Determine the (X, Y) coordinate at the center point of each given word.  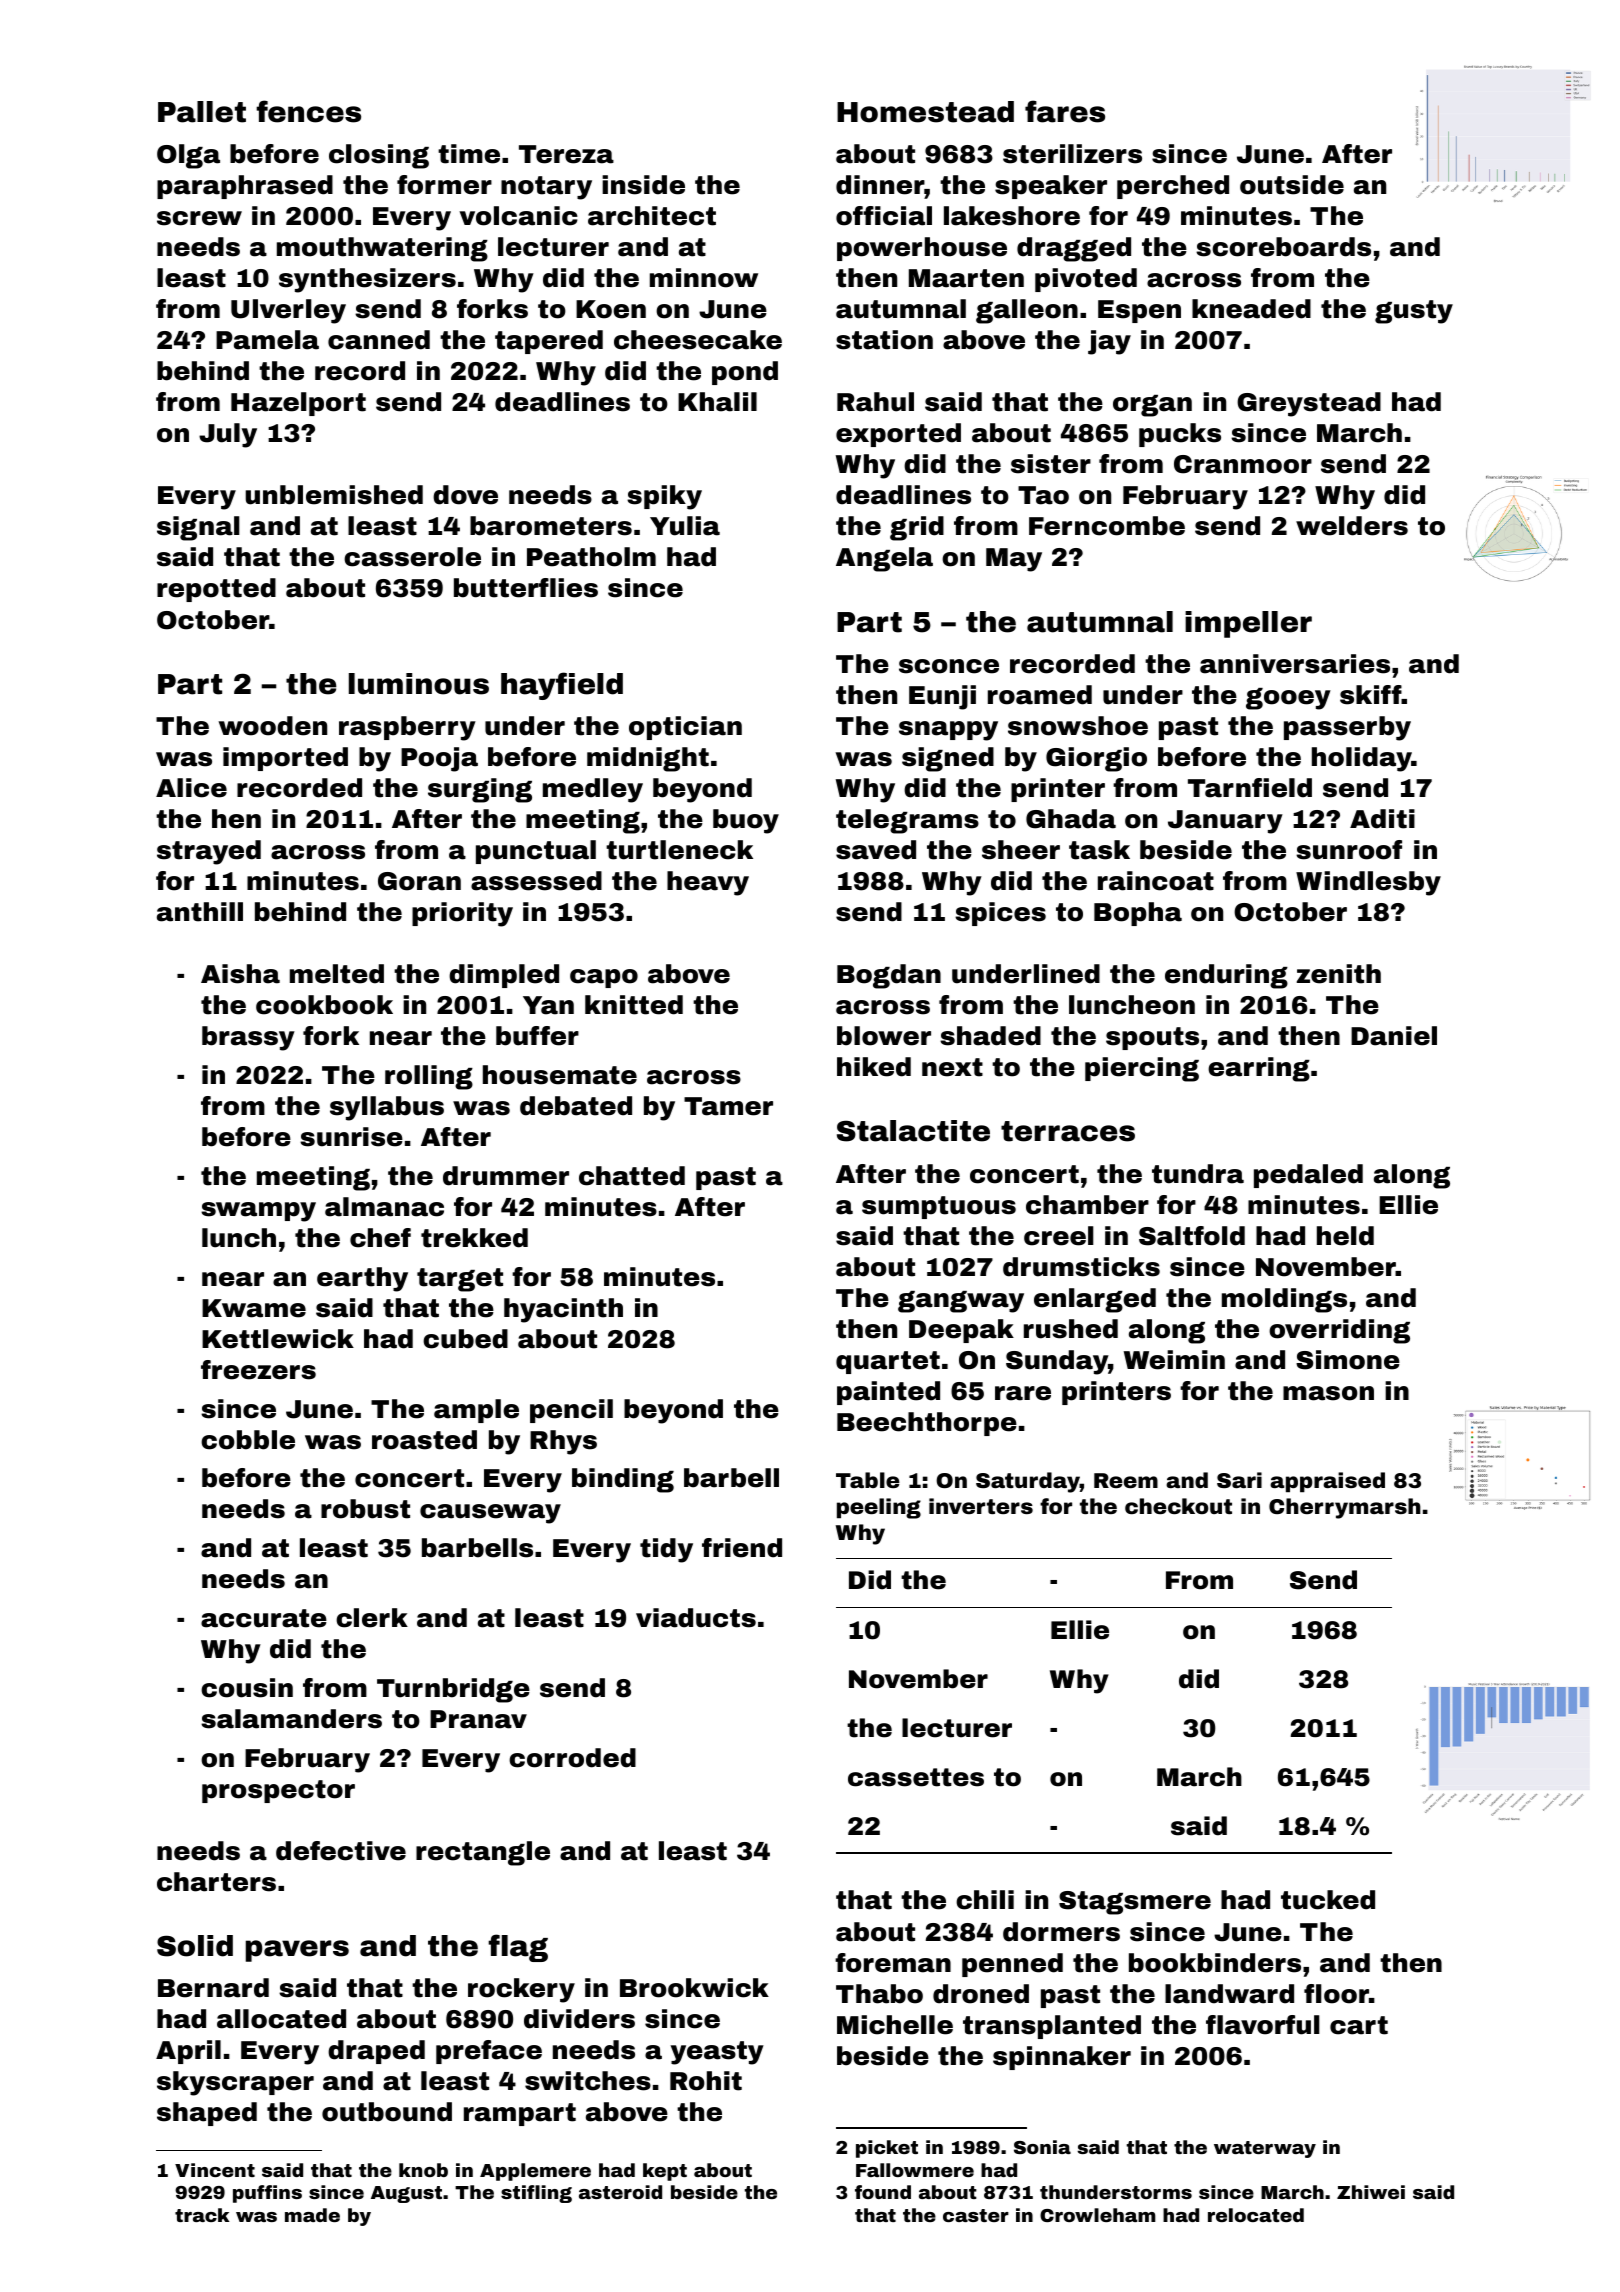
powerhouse (922, 249)
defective (341, 1851)
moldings (1284, 1300)
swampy (258, 1212)
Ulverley (288, 311)
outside (1292, 185)
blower (884, 1036)
